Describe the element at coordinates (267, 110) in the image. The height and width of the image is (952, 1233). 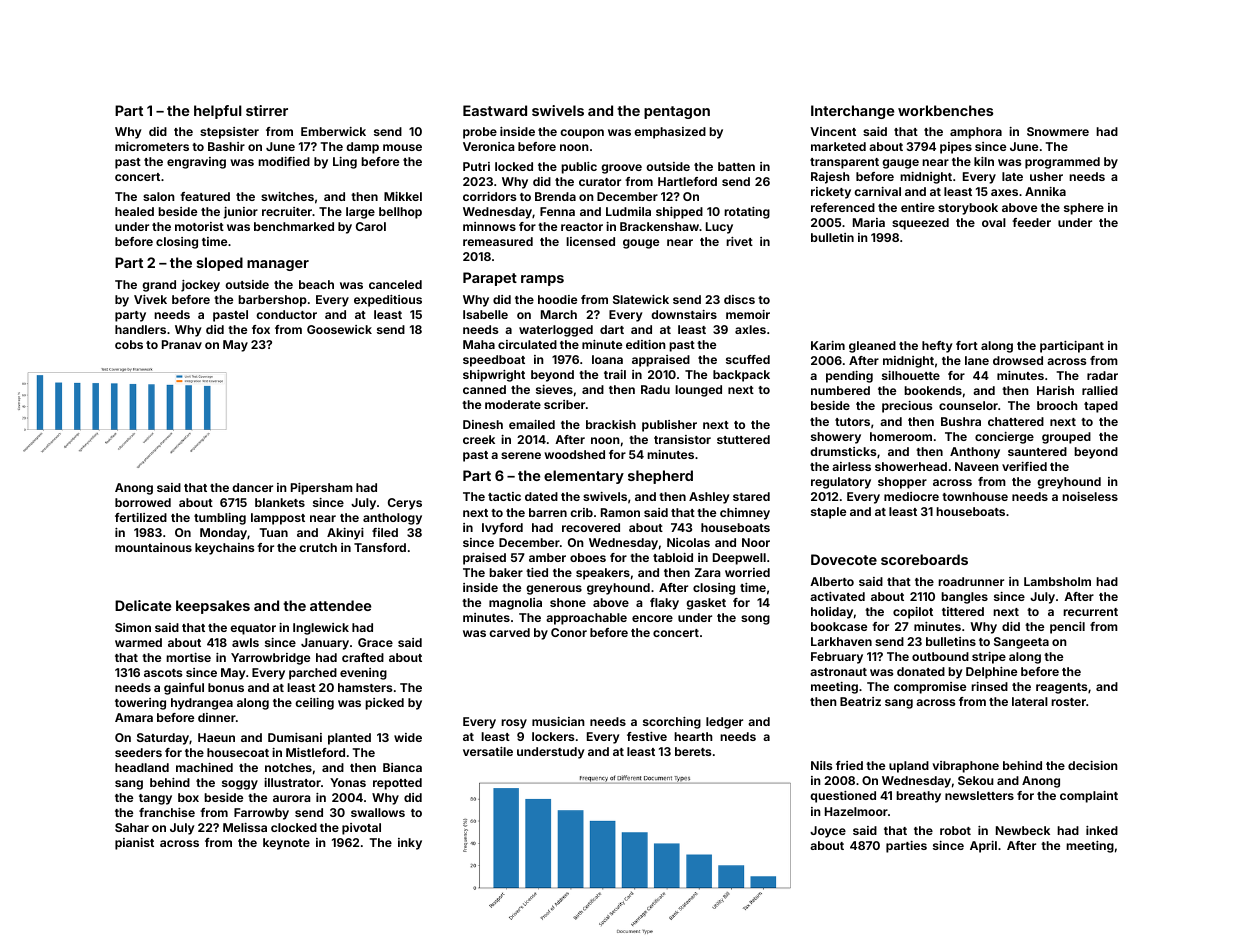
I see `stirrer` at that location.
